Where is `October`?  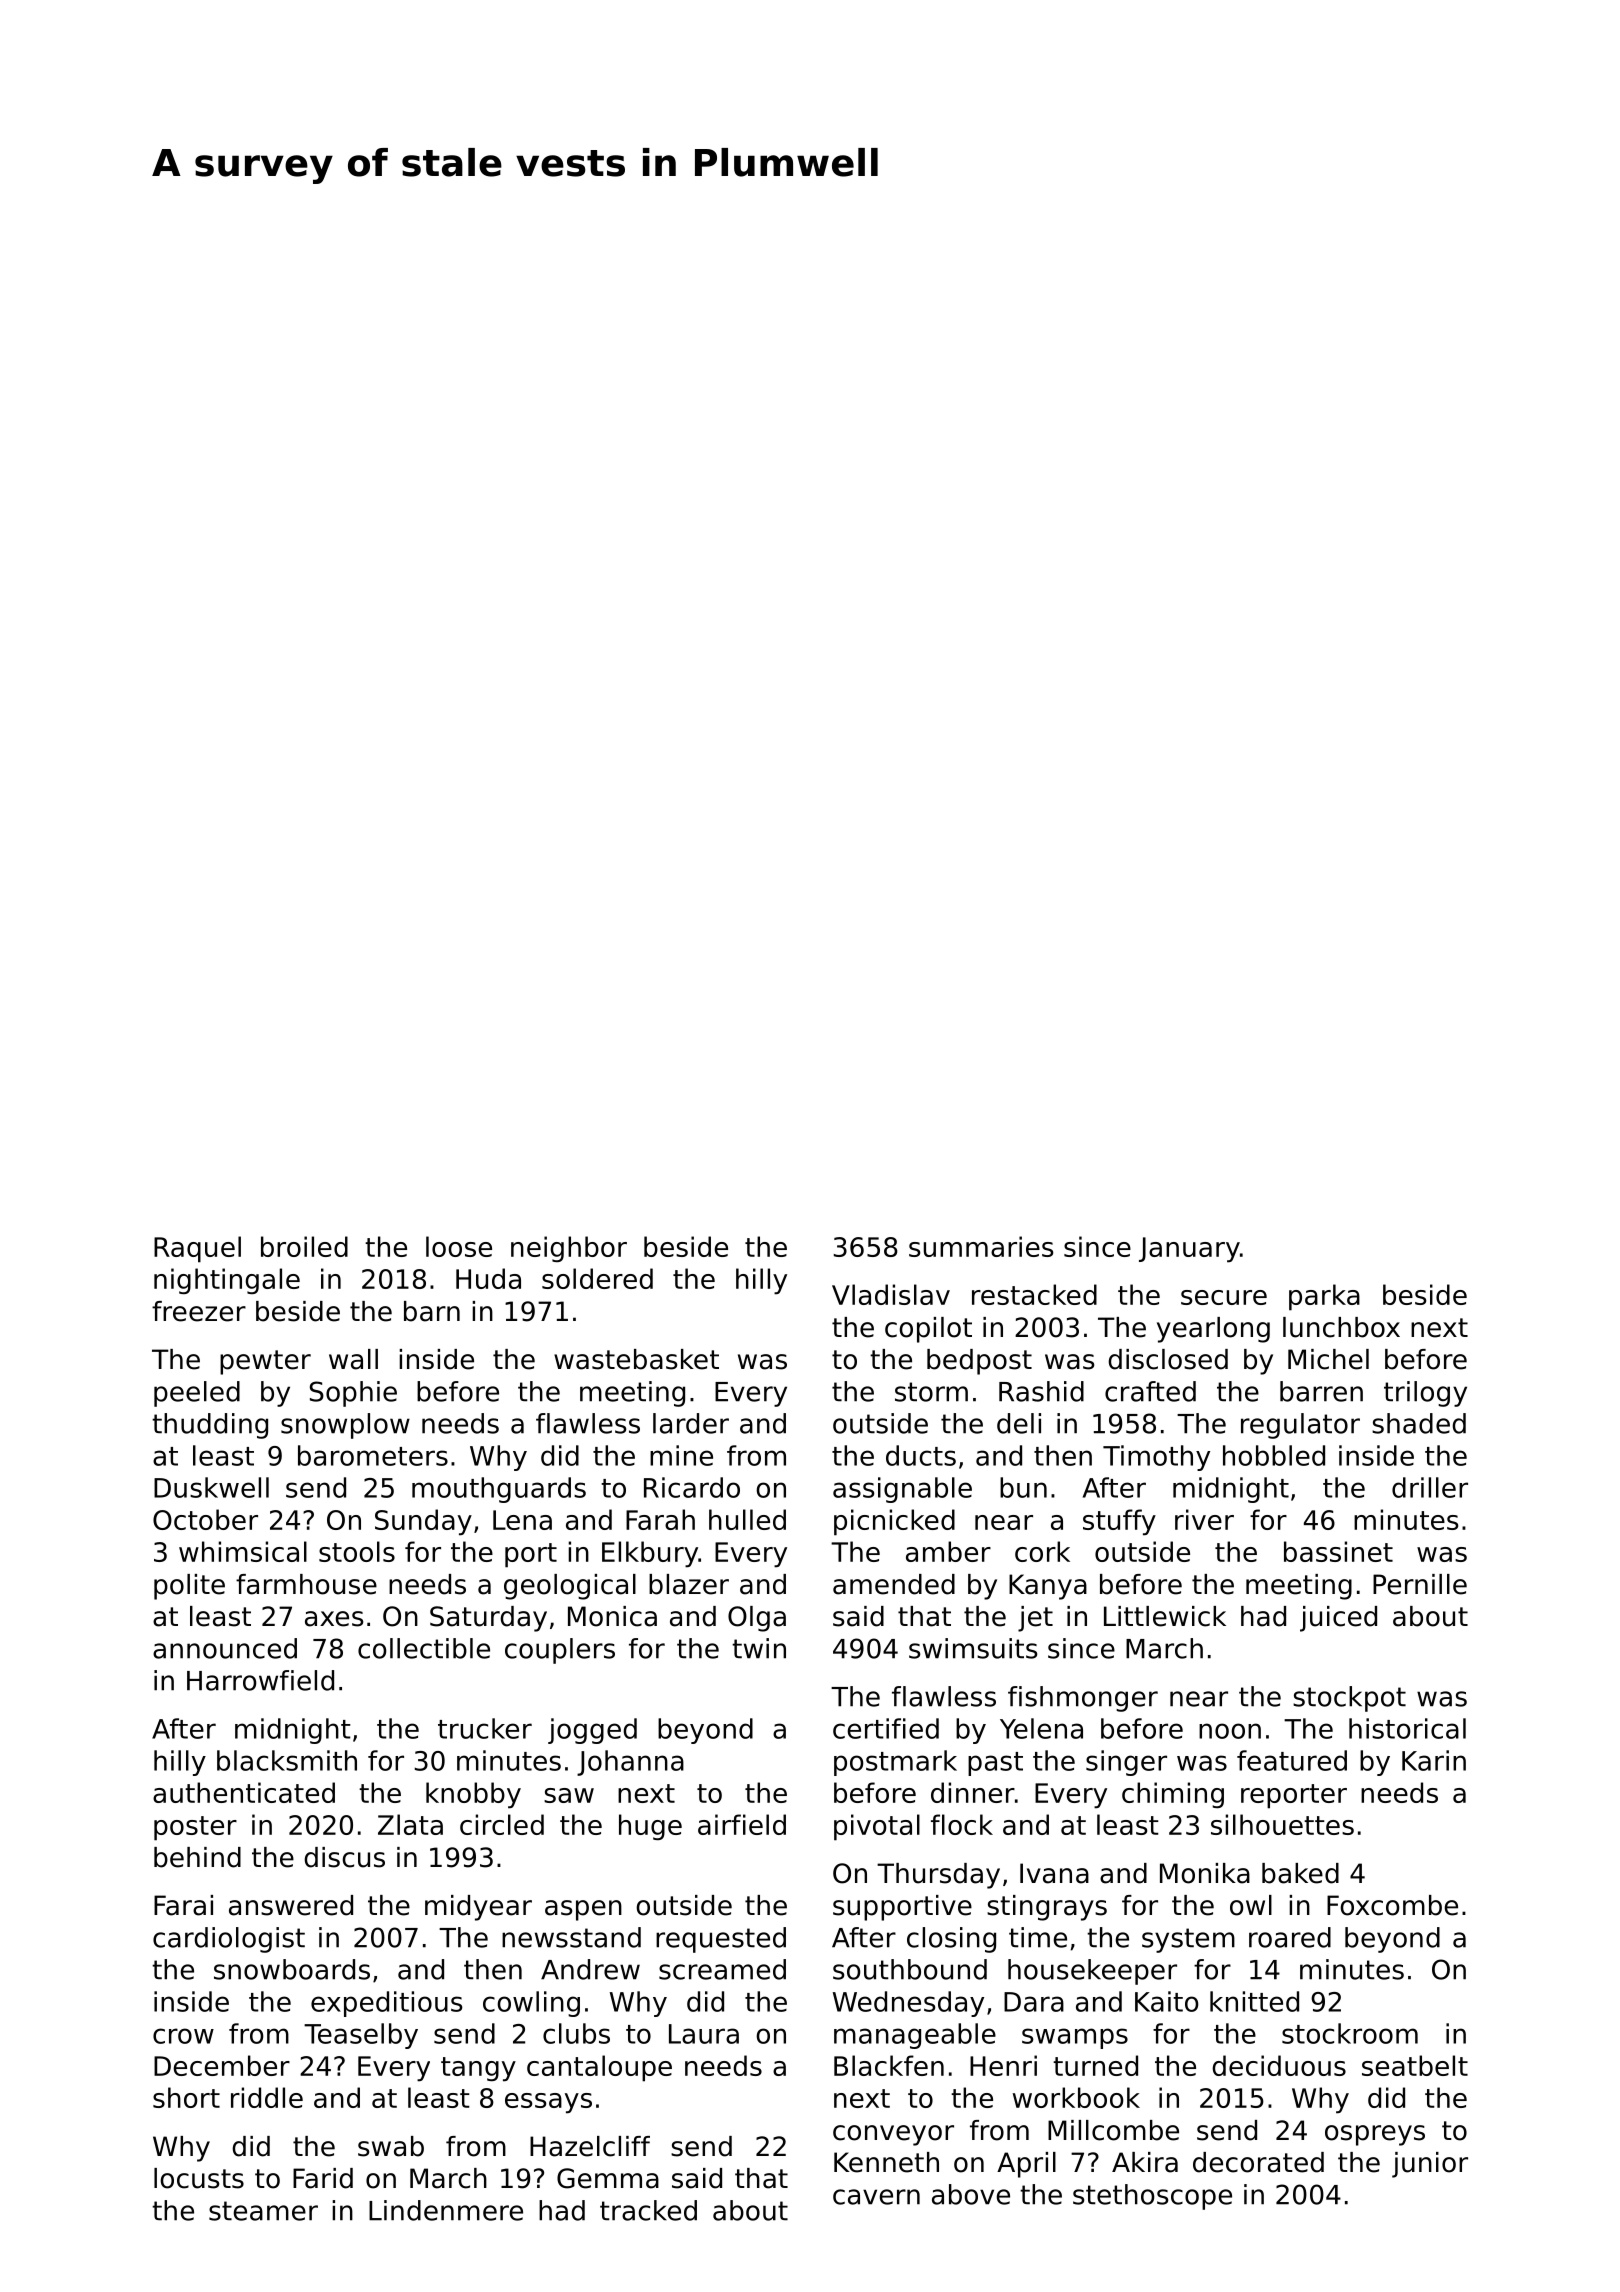
October is located at coordinates (205, 1519).
